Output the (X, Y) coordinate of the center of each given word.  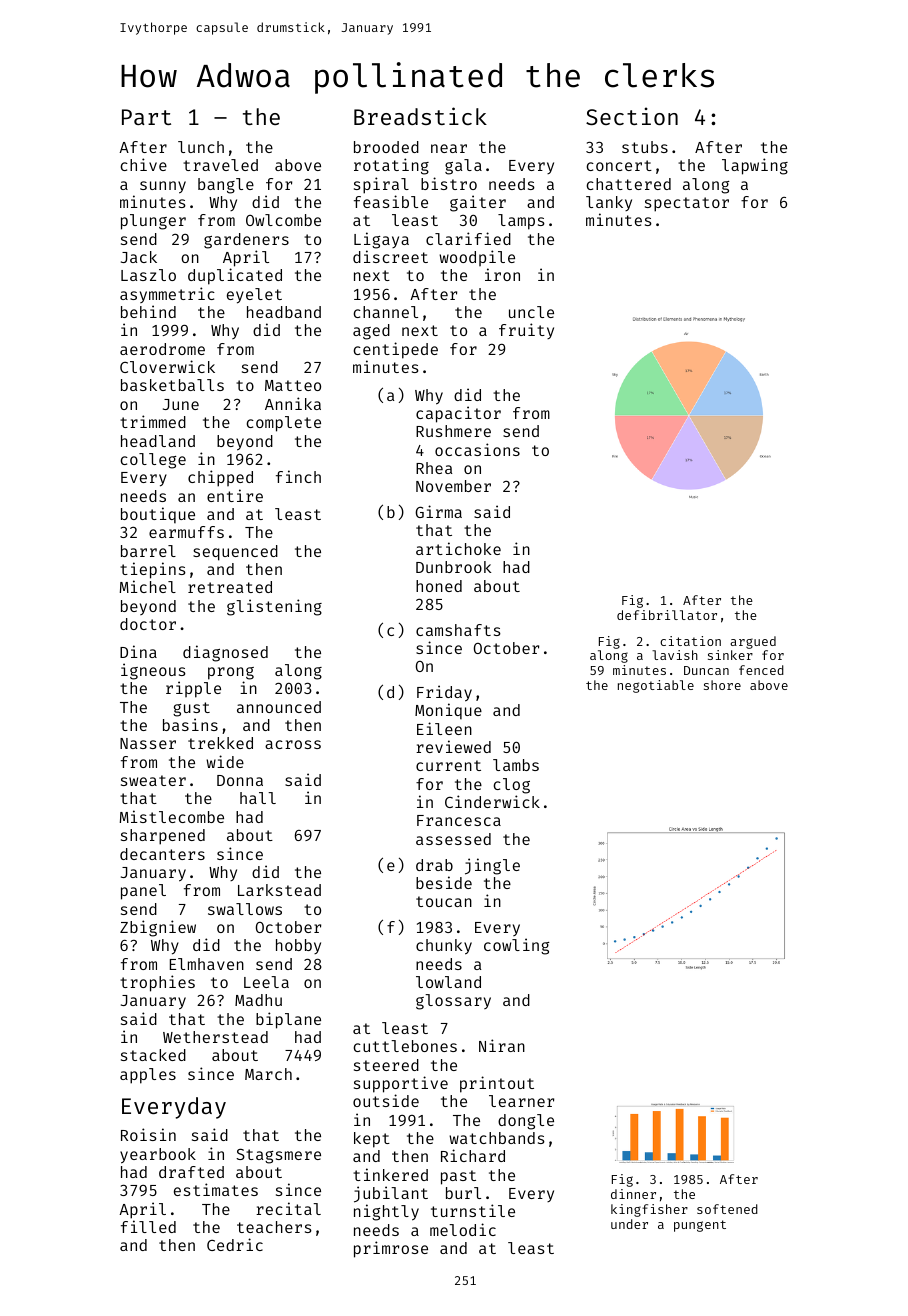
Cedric (235, 1244)
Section (632, 116)
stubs (645, 147)
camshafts (458, 630)
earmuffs (186, 532)
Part (146, 117)
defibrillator (667, 615)
